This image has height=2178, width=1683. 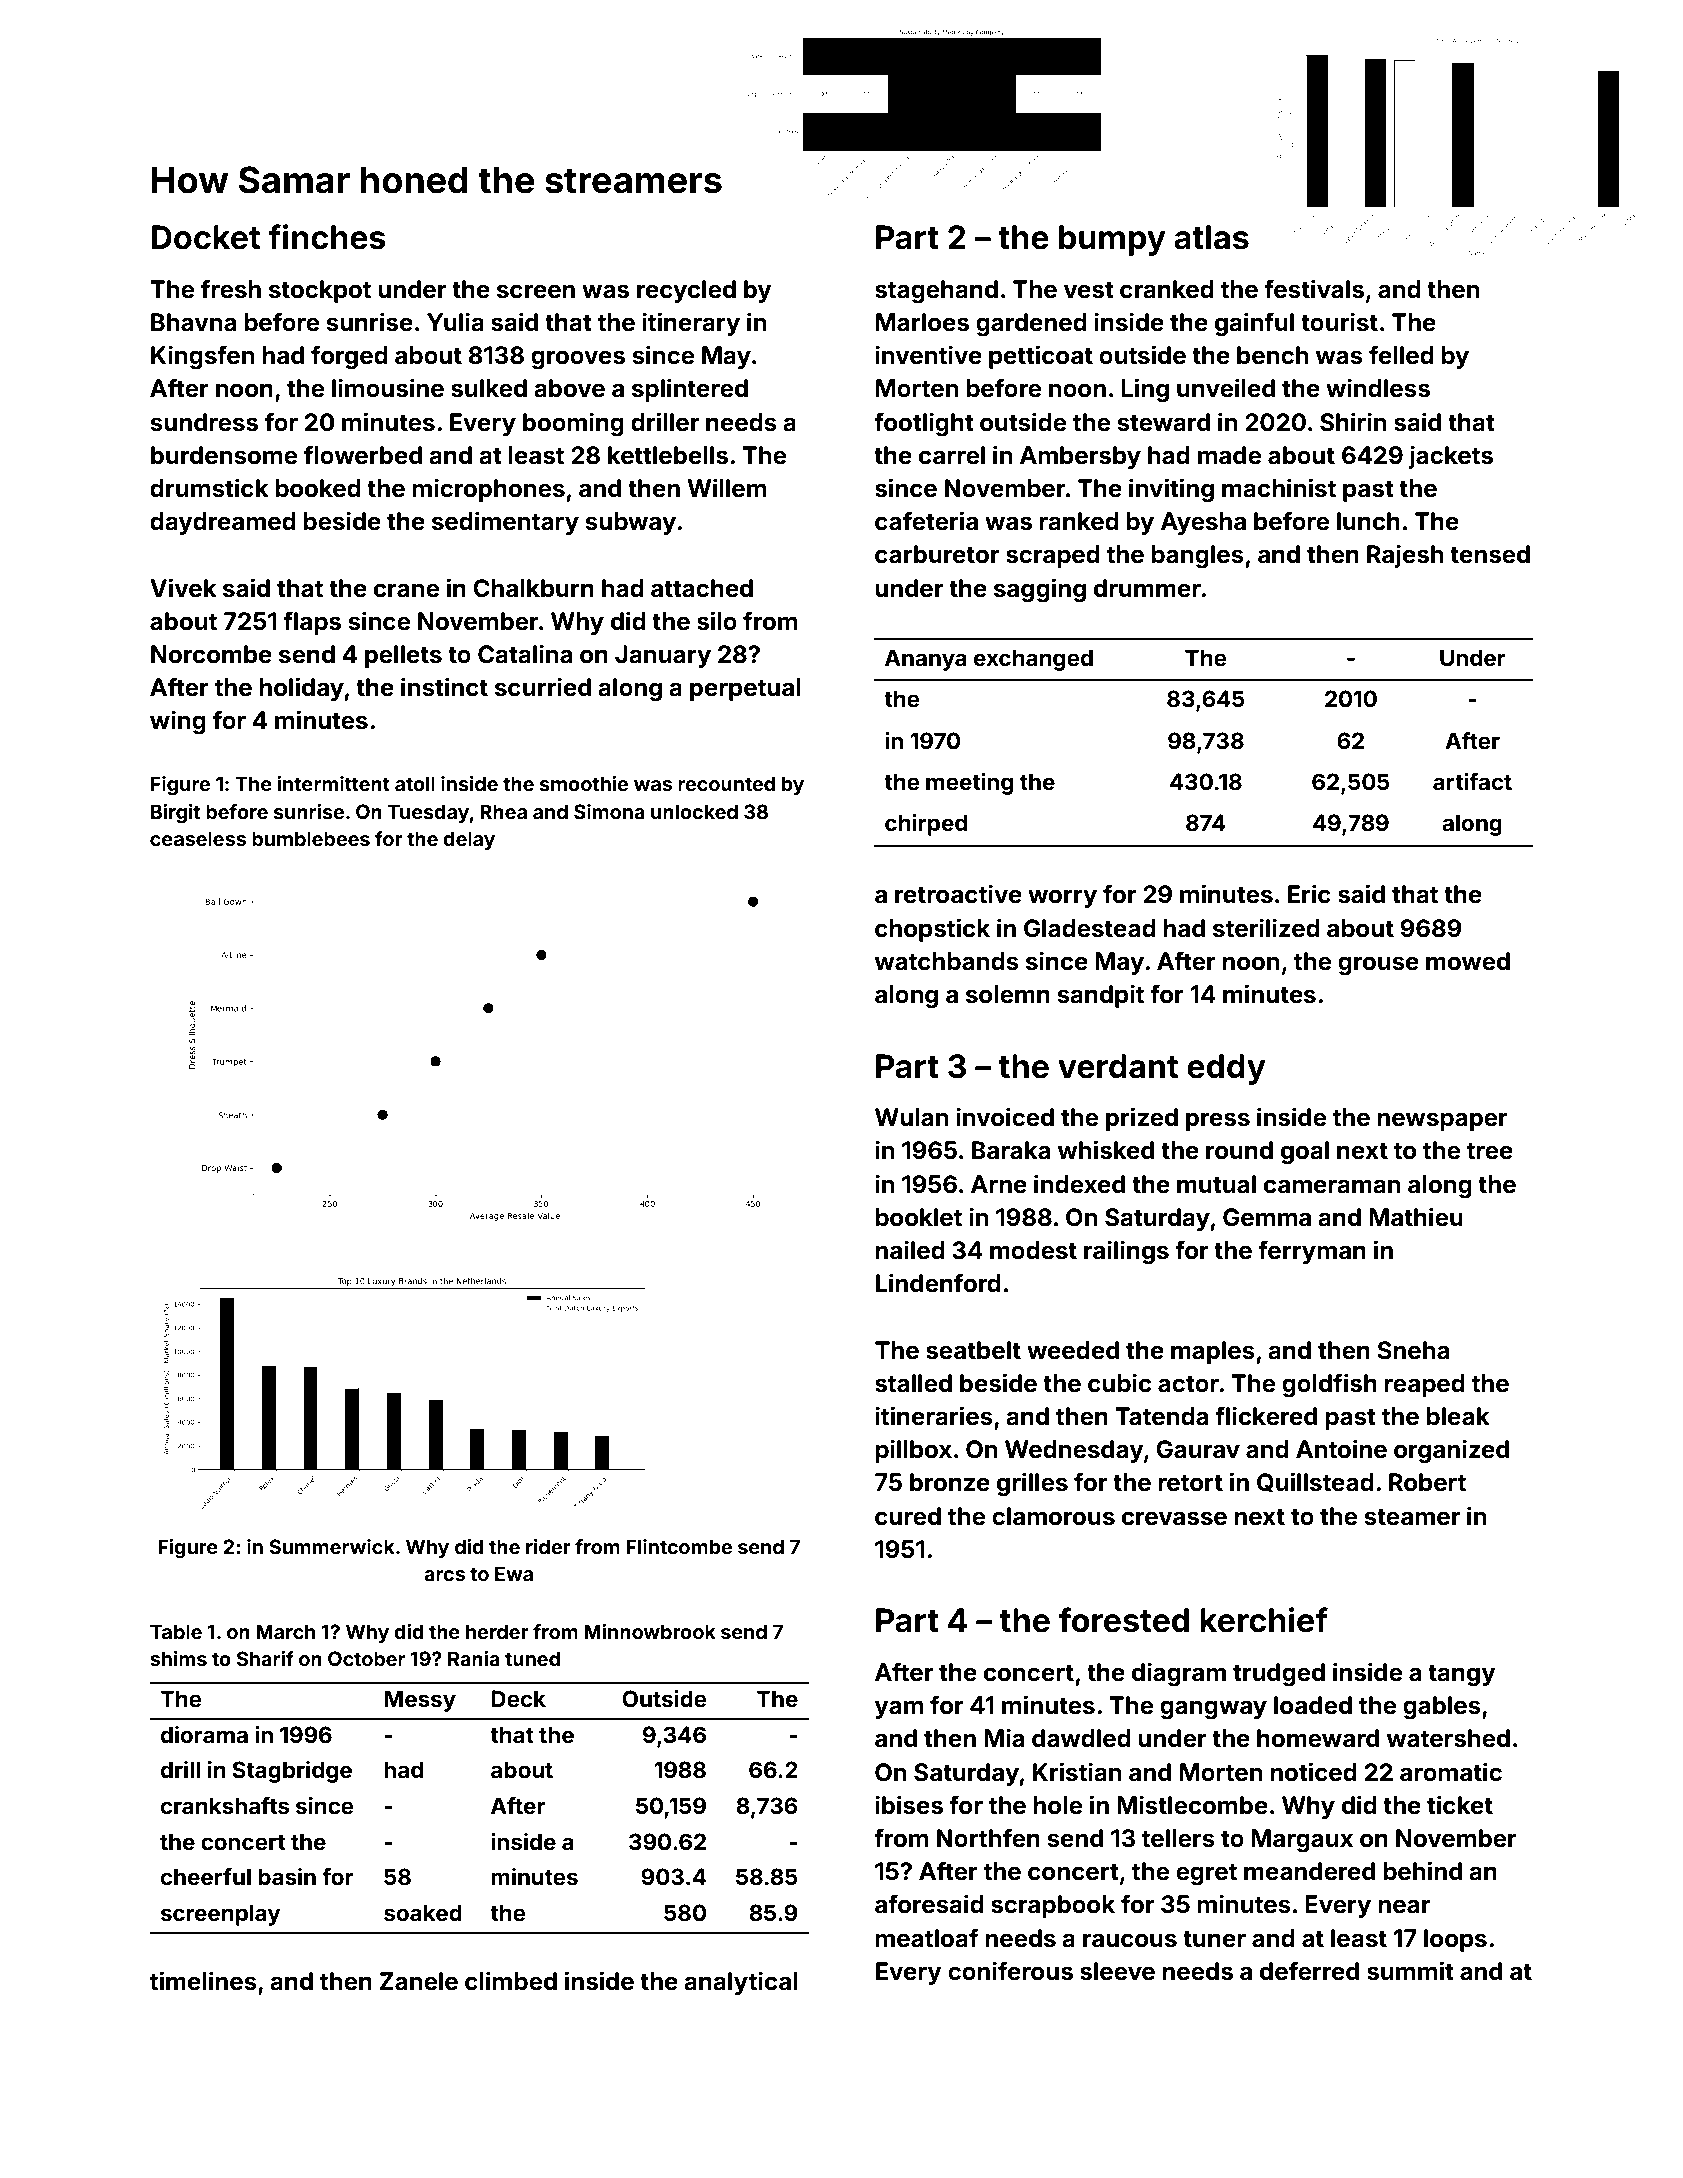 I want to click on sedimentary, so click(x=505, y=523).
